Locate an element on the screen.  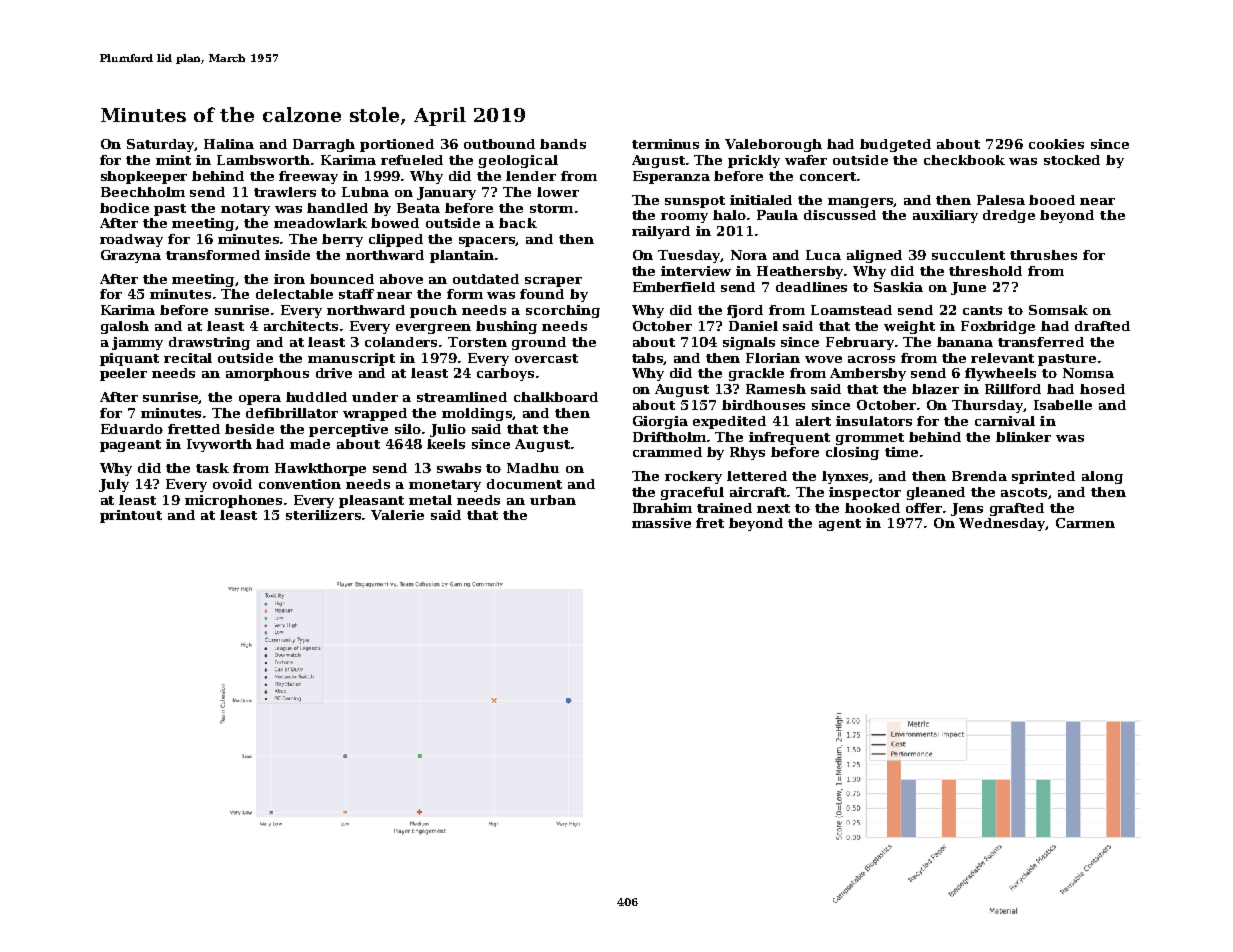
Driftholm is located at coordinates (669, 437).
